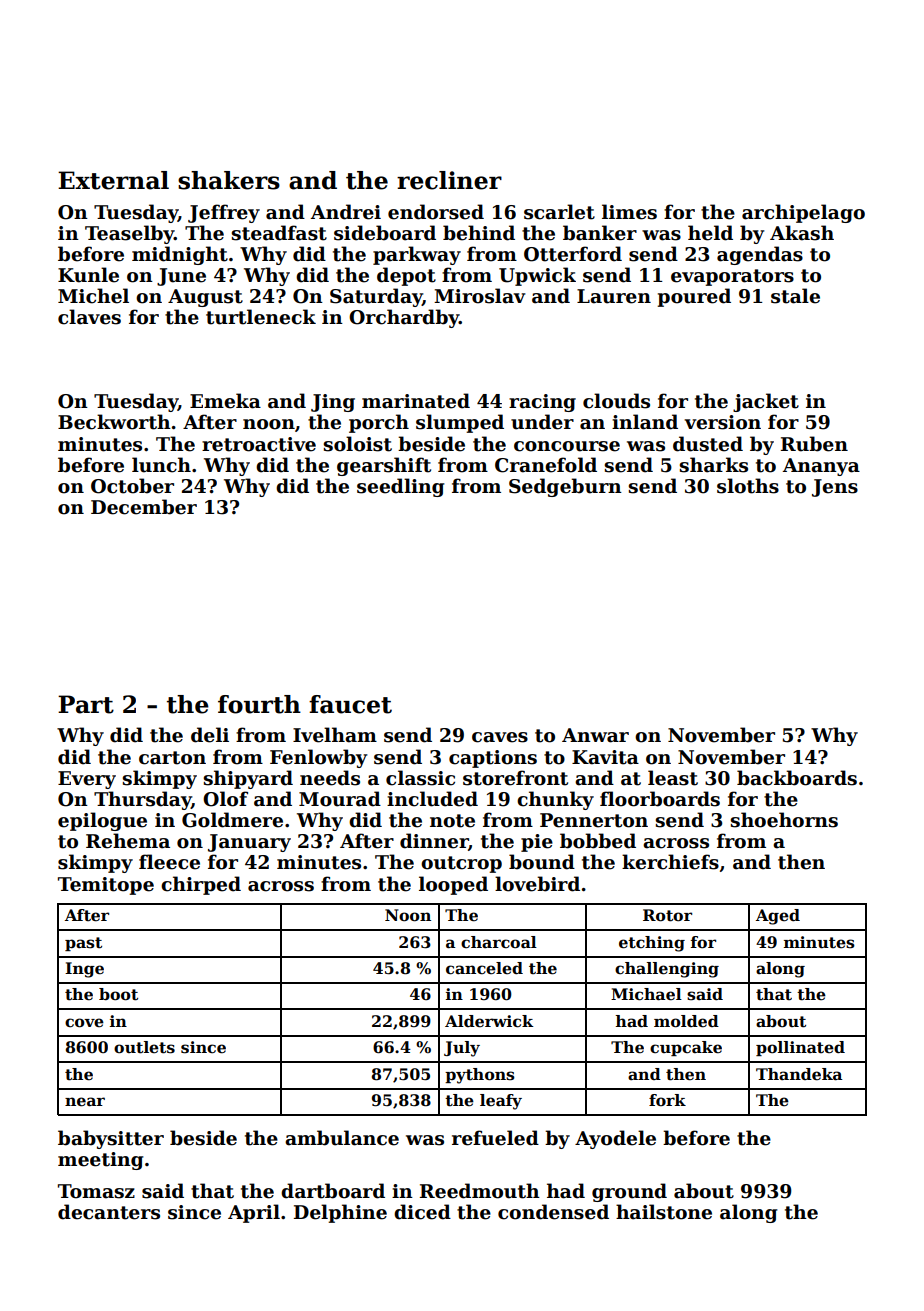  I want to click on canceled, so click(484, 968).
